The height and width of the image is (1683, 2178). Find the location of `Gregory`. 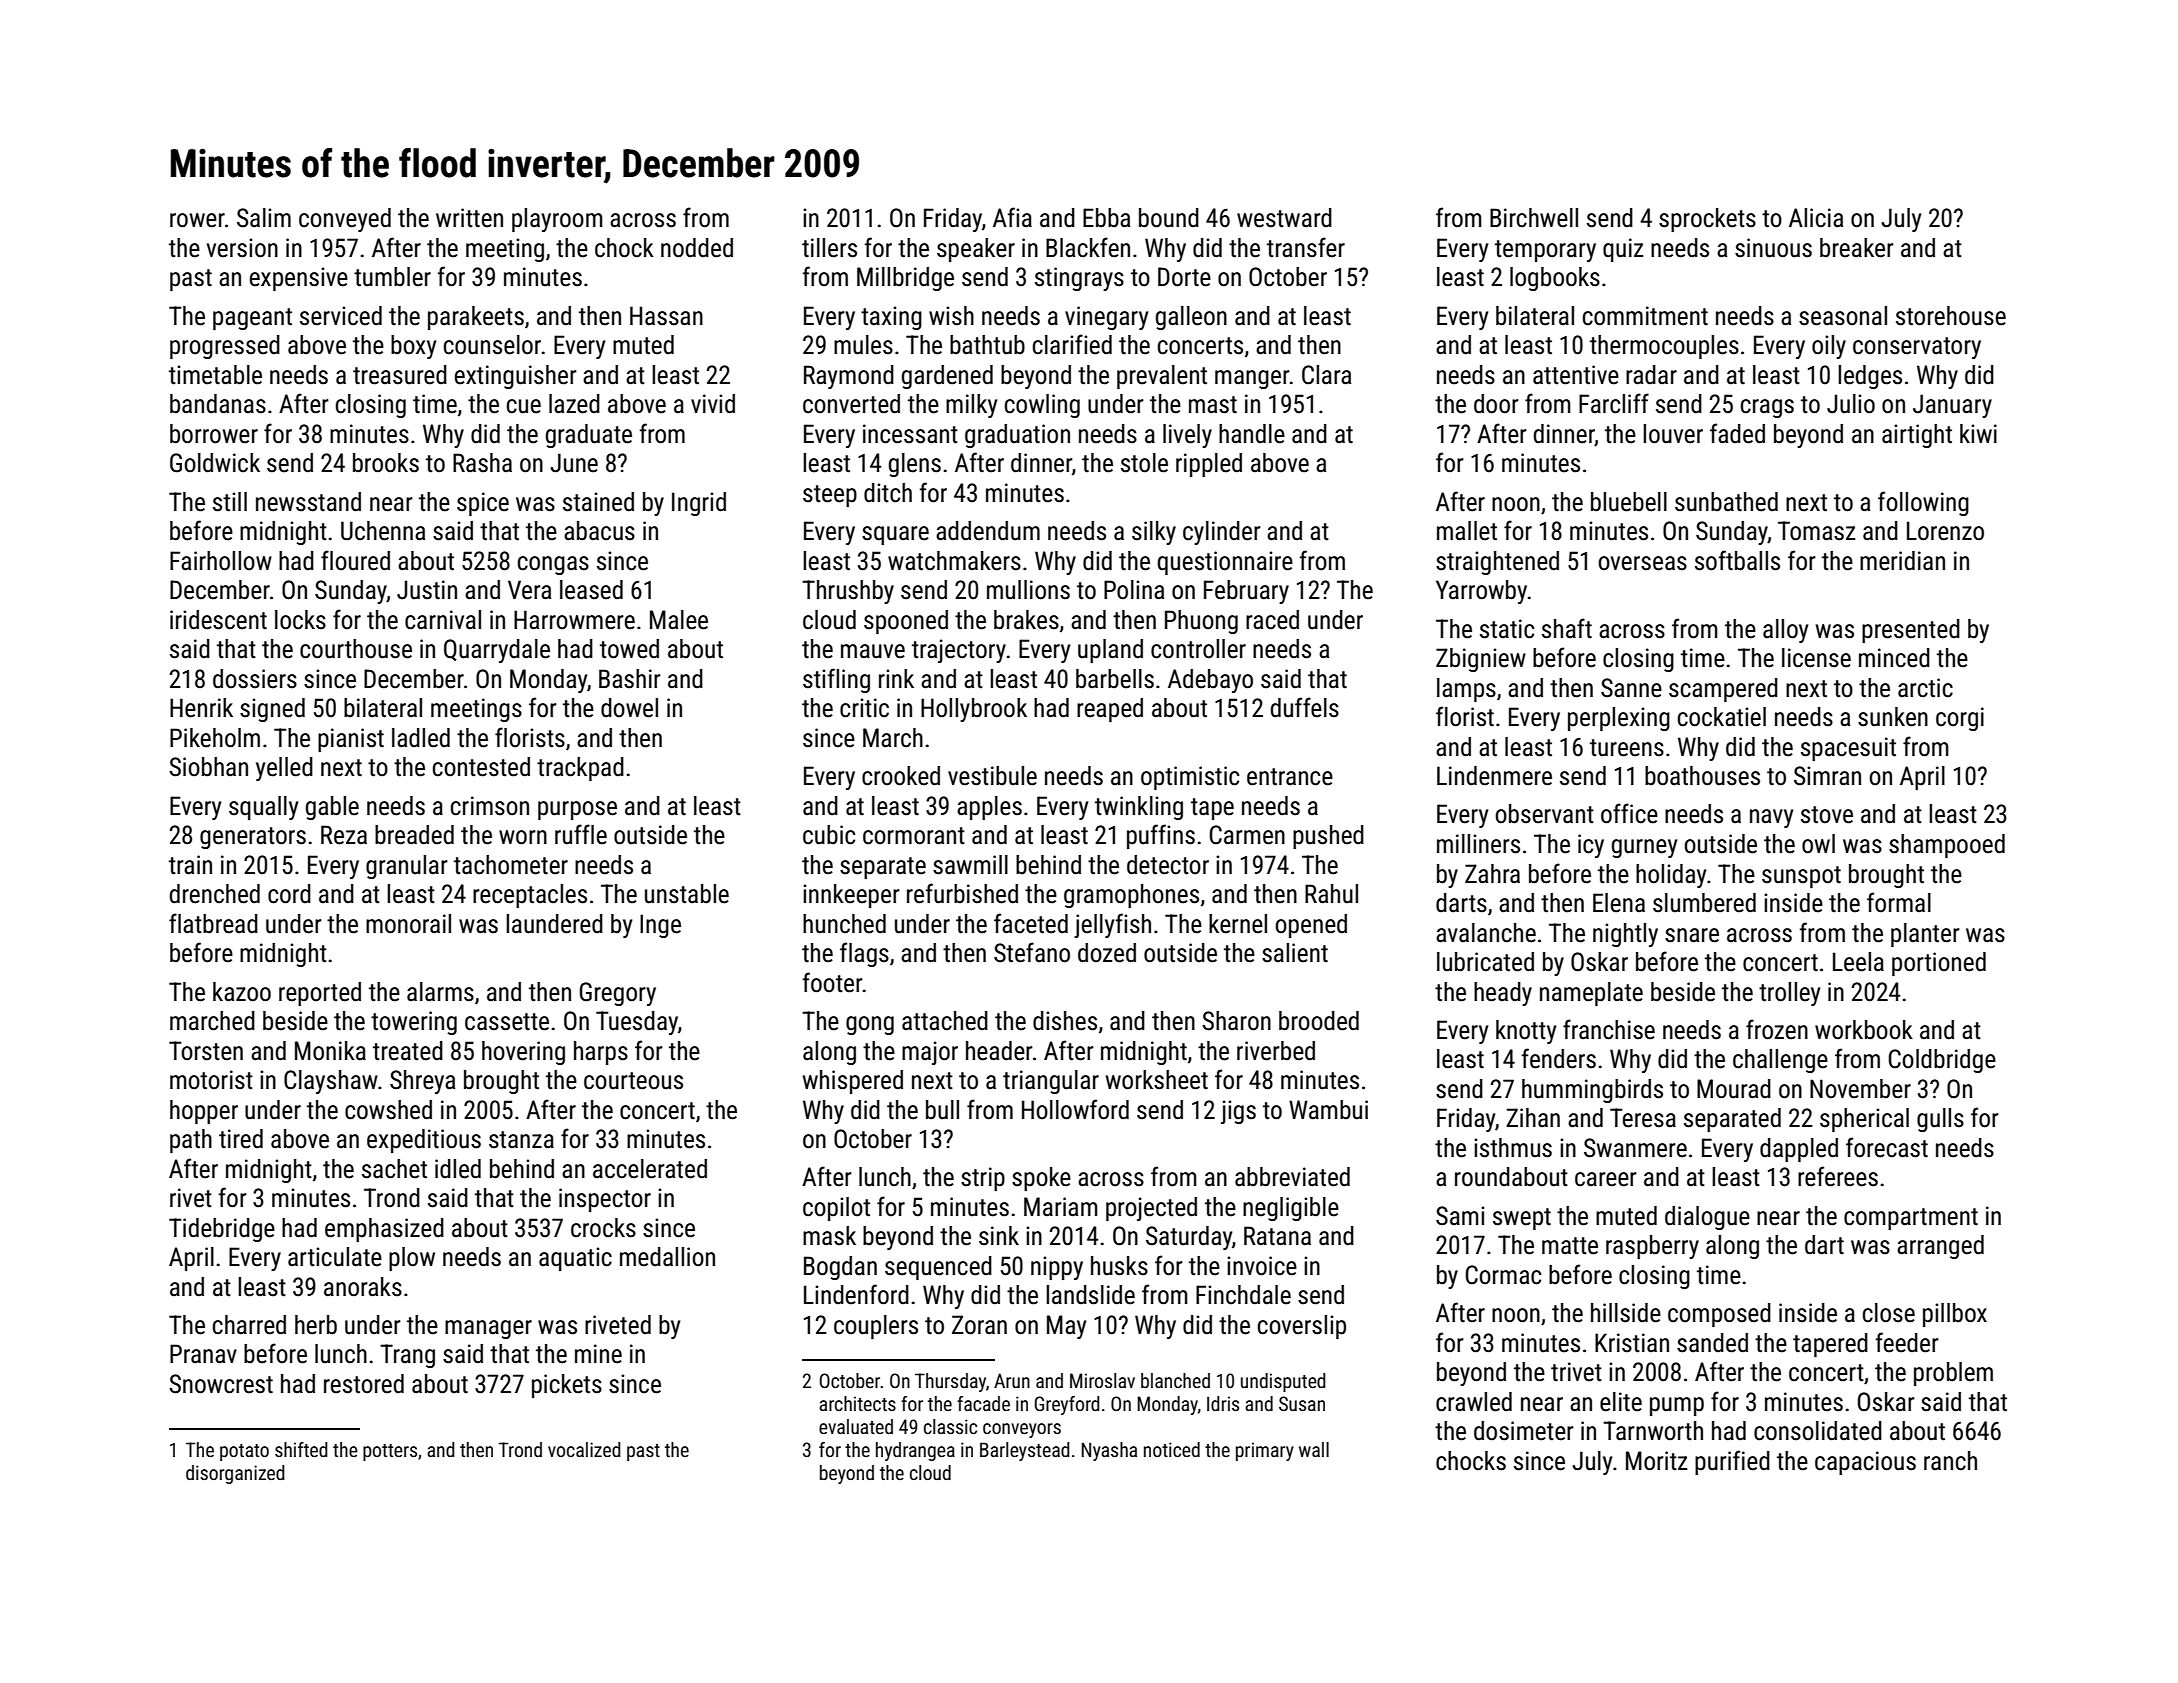

Gregory is located at coordinates (618, 994).
